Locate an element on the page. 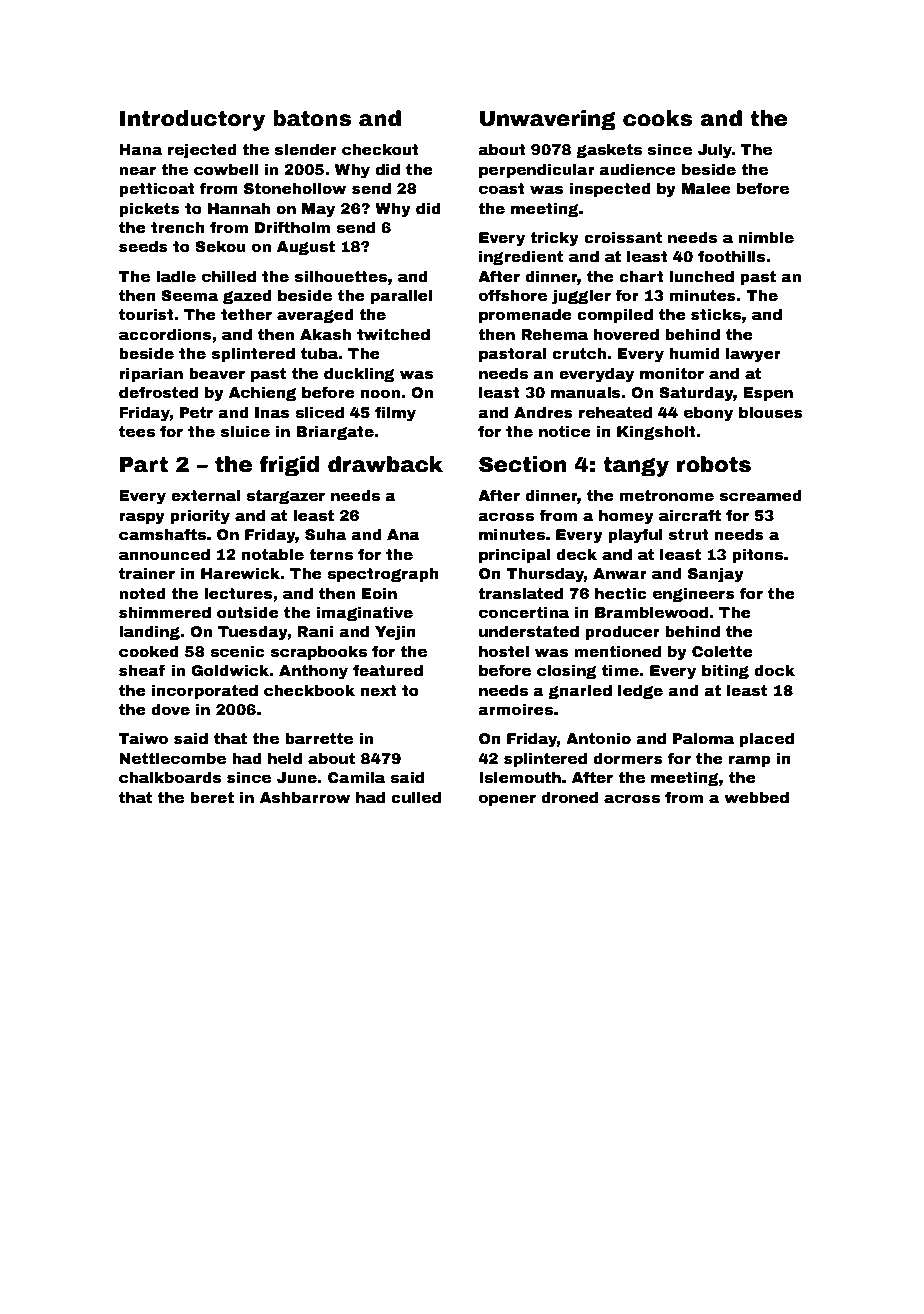  croissant is located at coordinates (623, 237).
